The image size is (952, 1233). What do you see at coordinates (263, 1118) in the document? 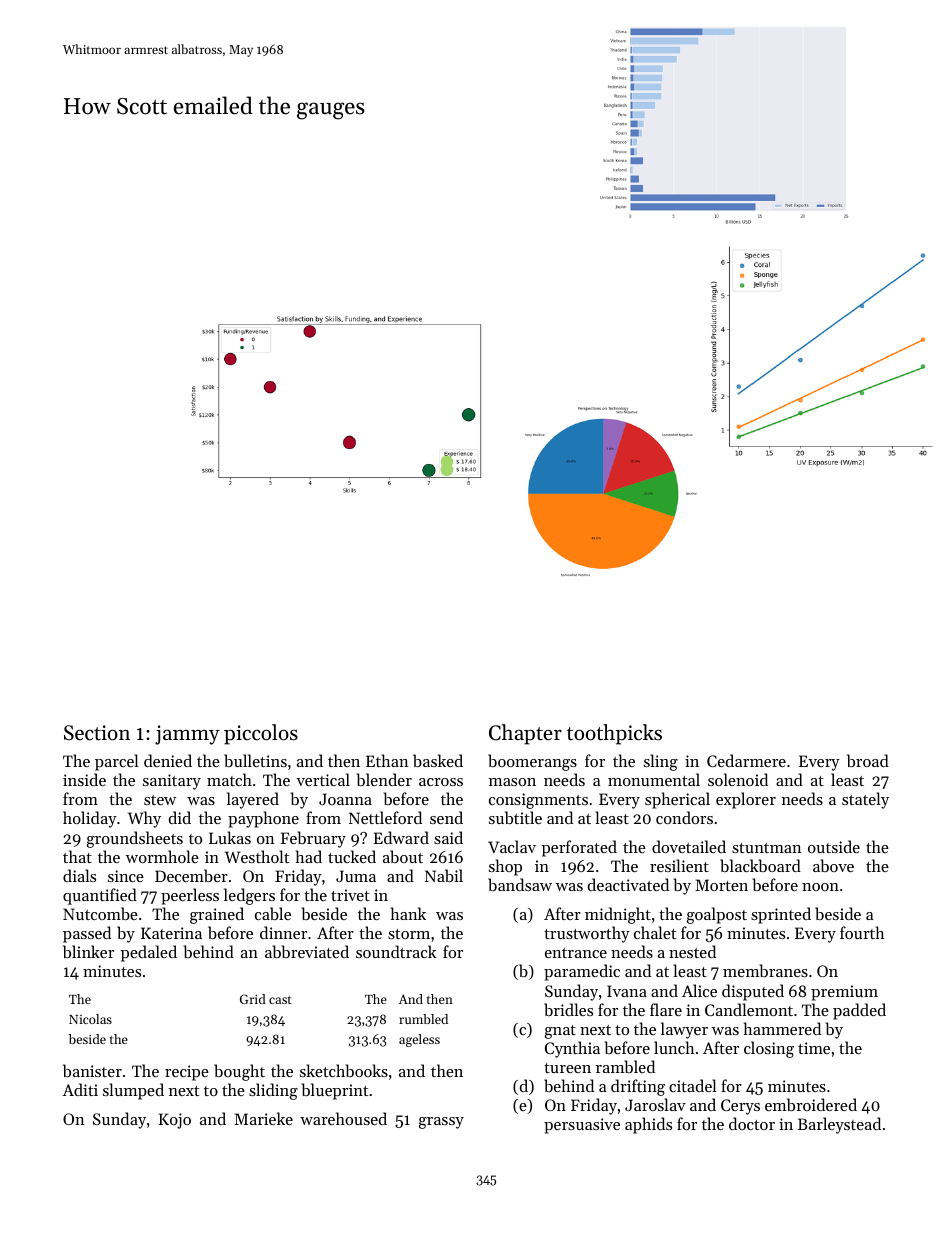
I see `Marieke` at bounding box center [263, 1118].
